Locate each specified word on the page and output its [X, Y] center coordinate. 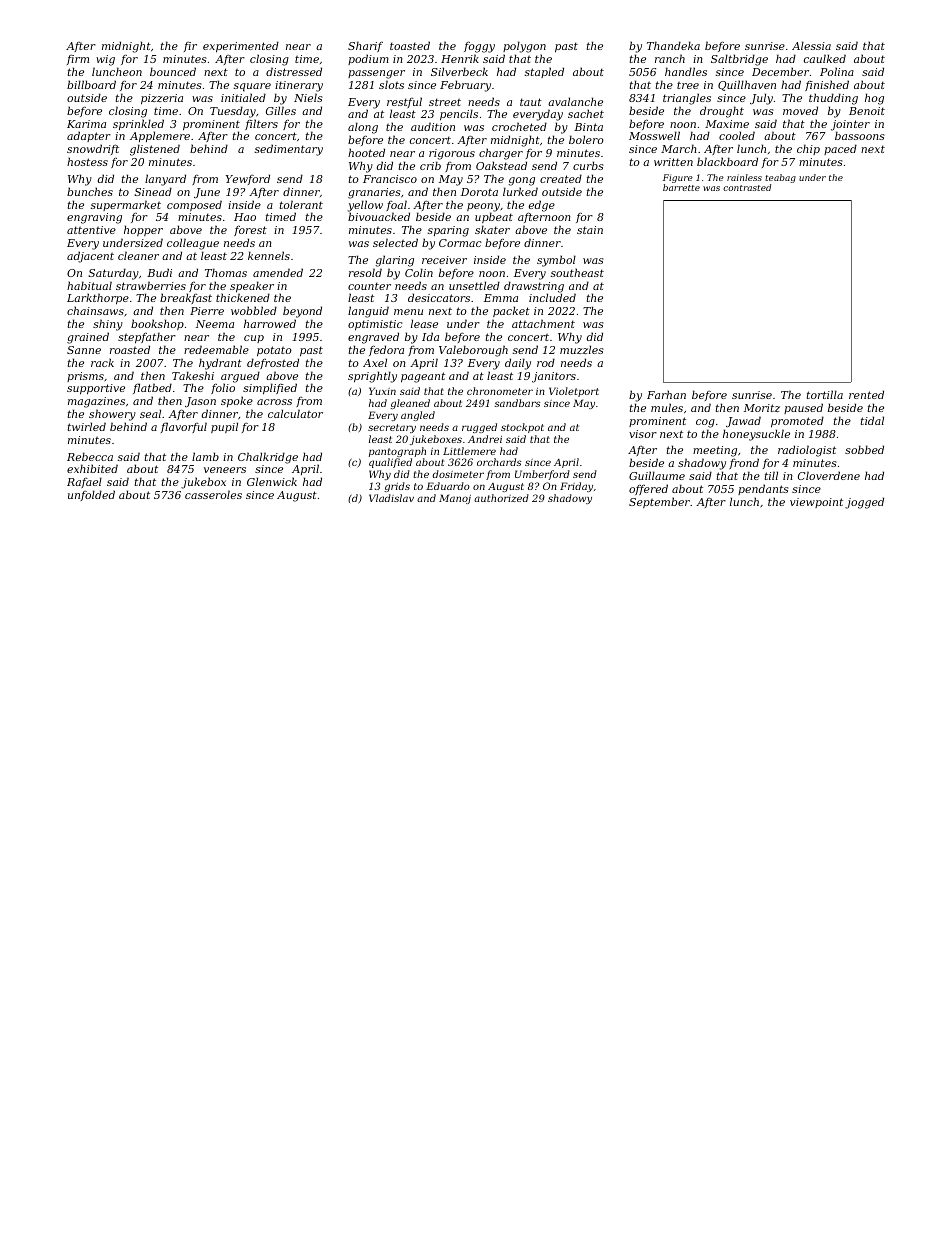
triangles [687, 99]
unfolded [91, 495]
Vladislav [391, 498]
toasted [410, 45]
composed [194, 205]
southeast [577, 272]
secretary [392, 428]
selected [395, 242]
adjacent [90, 257]
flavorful [184, 427]
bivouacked [379, 217]
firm [78, 59]
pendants [763, 489]
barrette [681, 187]
